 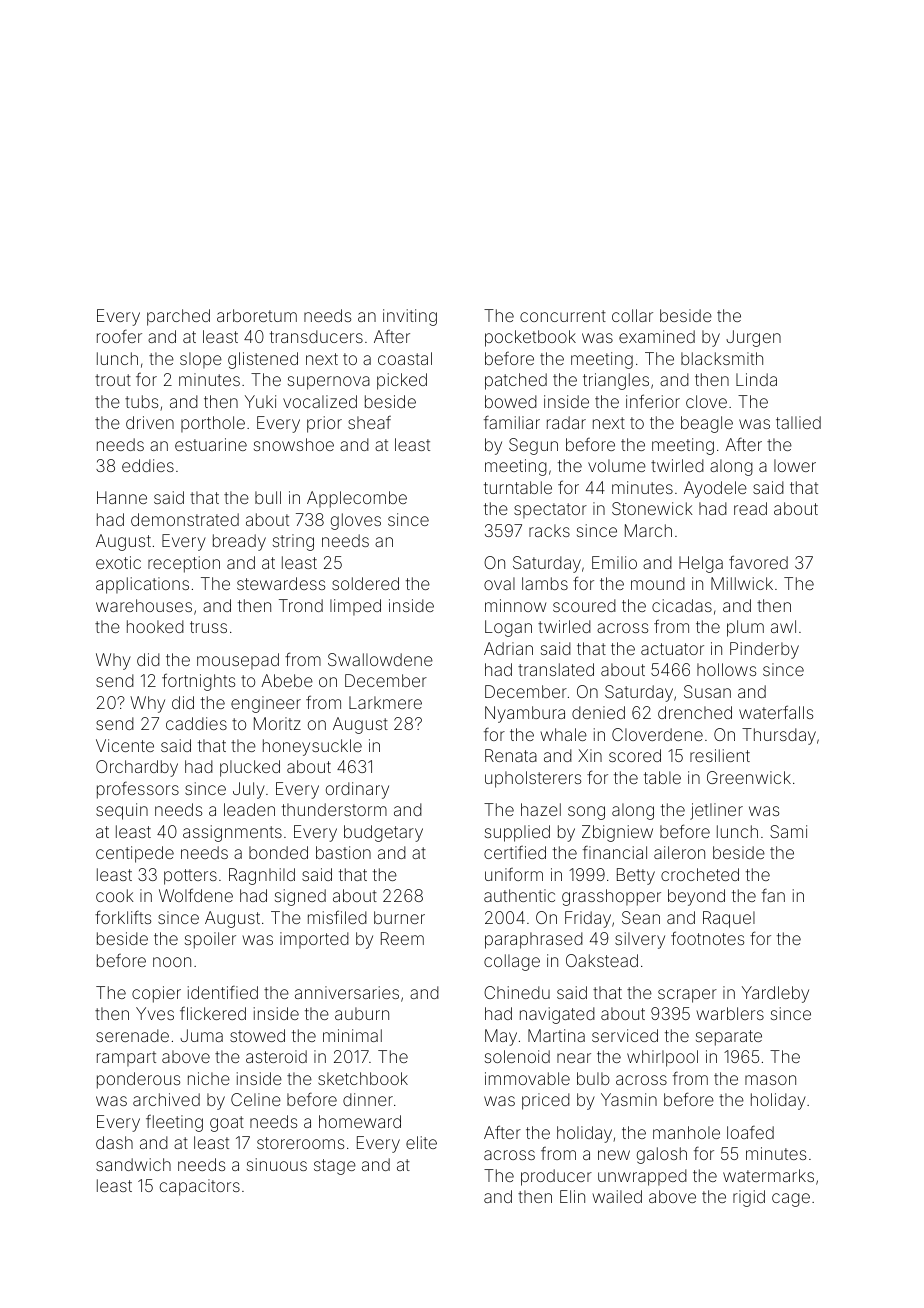 What do you see at coordinates (776, 712) in the screenshot?
I see `waterfalls` at bounding box center [776, 712].
